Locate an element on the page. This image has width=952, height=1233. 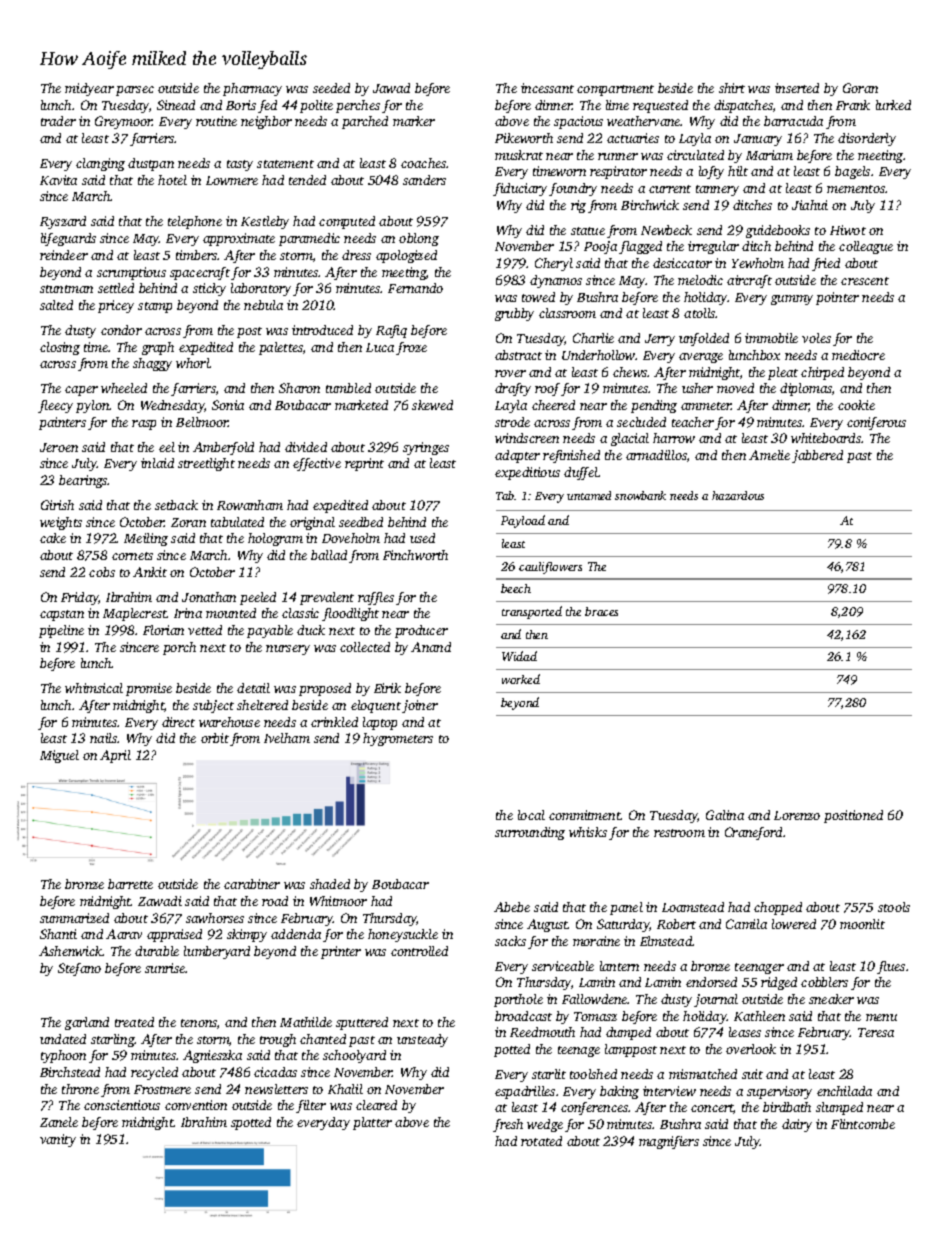
gummy is located at coordinates (792, 300).
